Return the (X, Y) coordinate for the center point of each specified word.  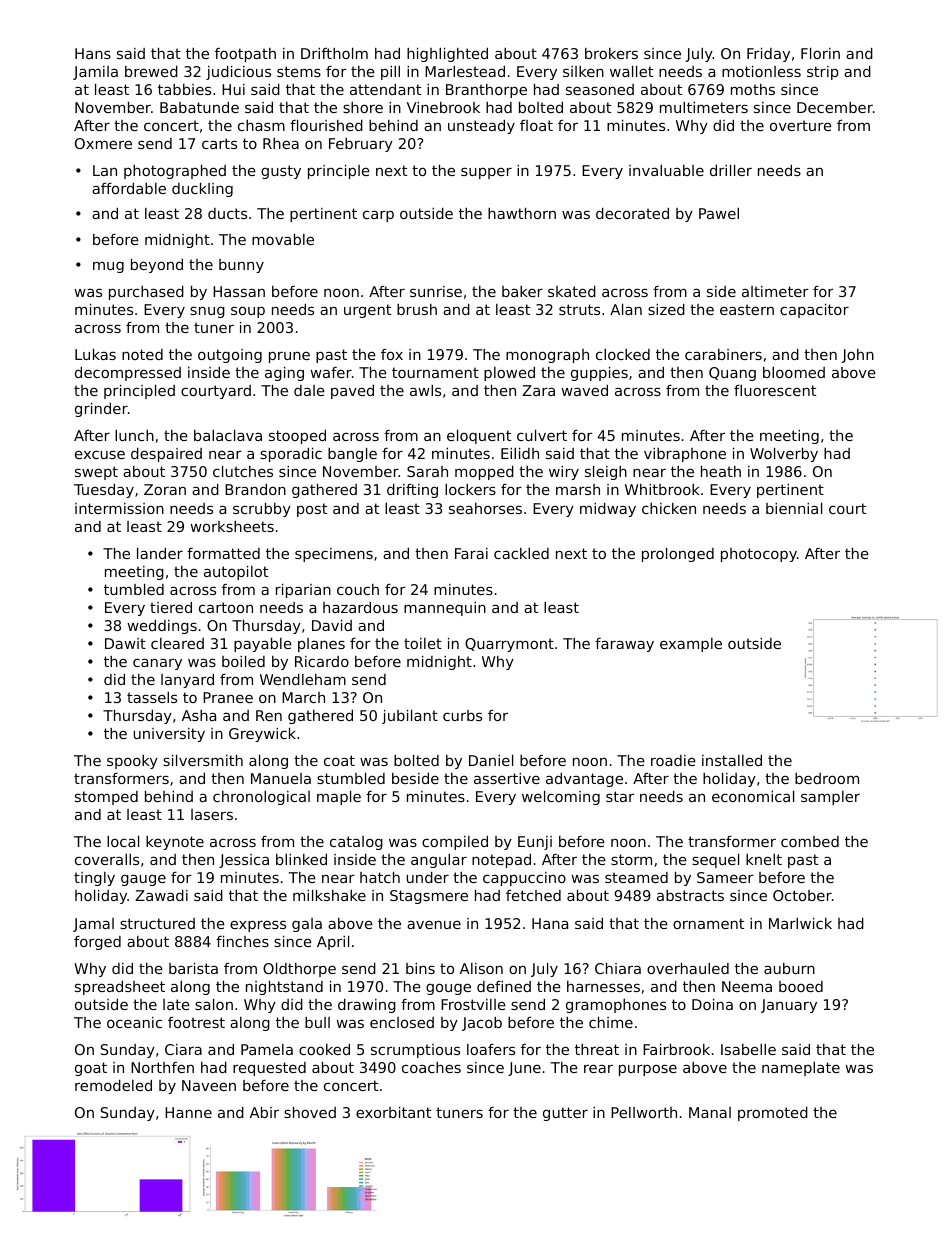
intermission (119, 508)
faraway (624, 645)
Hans (93, 53)
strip (823, 73)
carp (378, 216)
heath (721, 471)
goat (91, 1069)
